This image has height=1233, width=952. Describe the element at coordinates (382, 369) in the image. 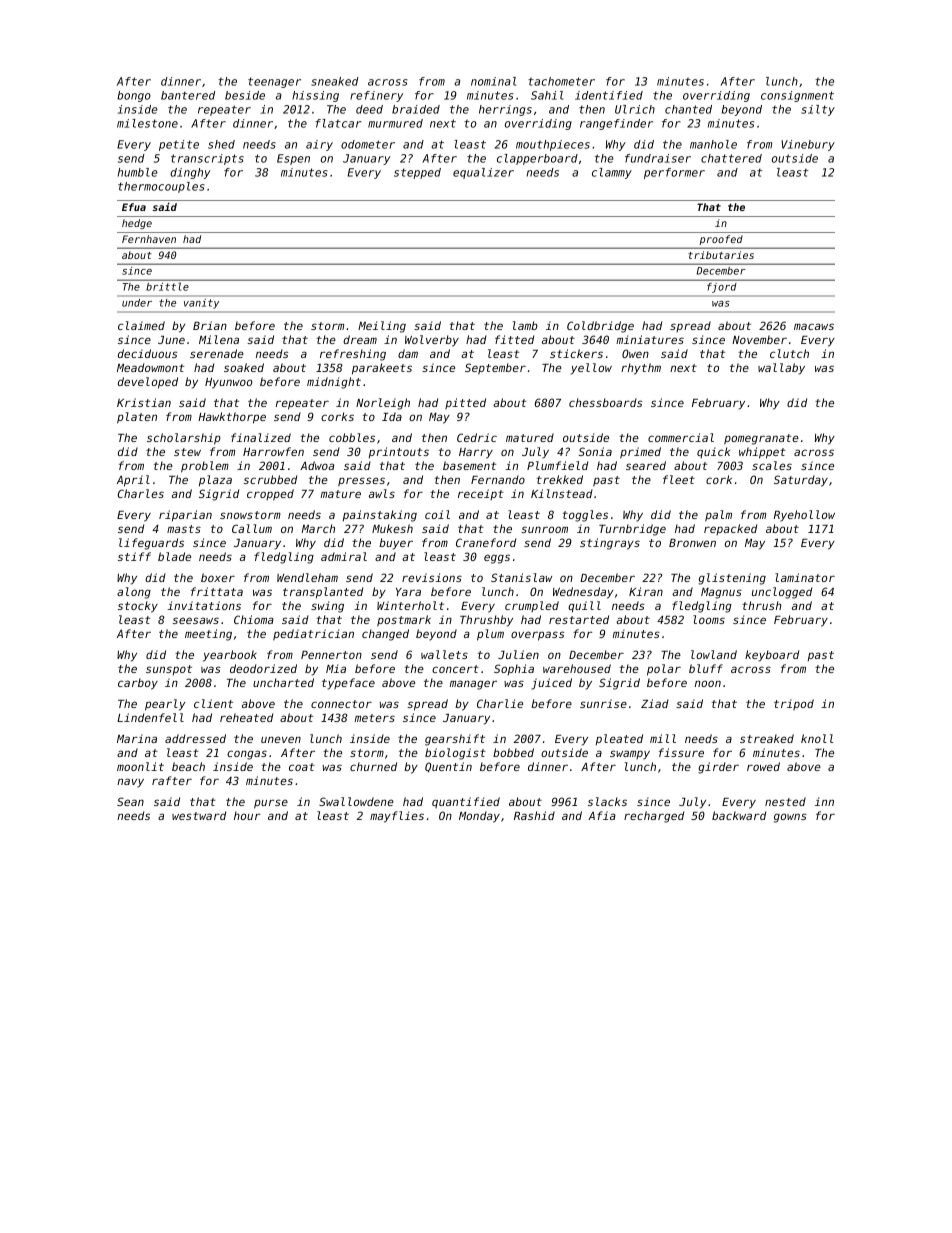

I see `parakeets` at that location.
